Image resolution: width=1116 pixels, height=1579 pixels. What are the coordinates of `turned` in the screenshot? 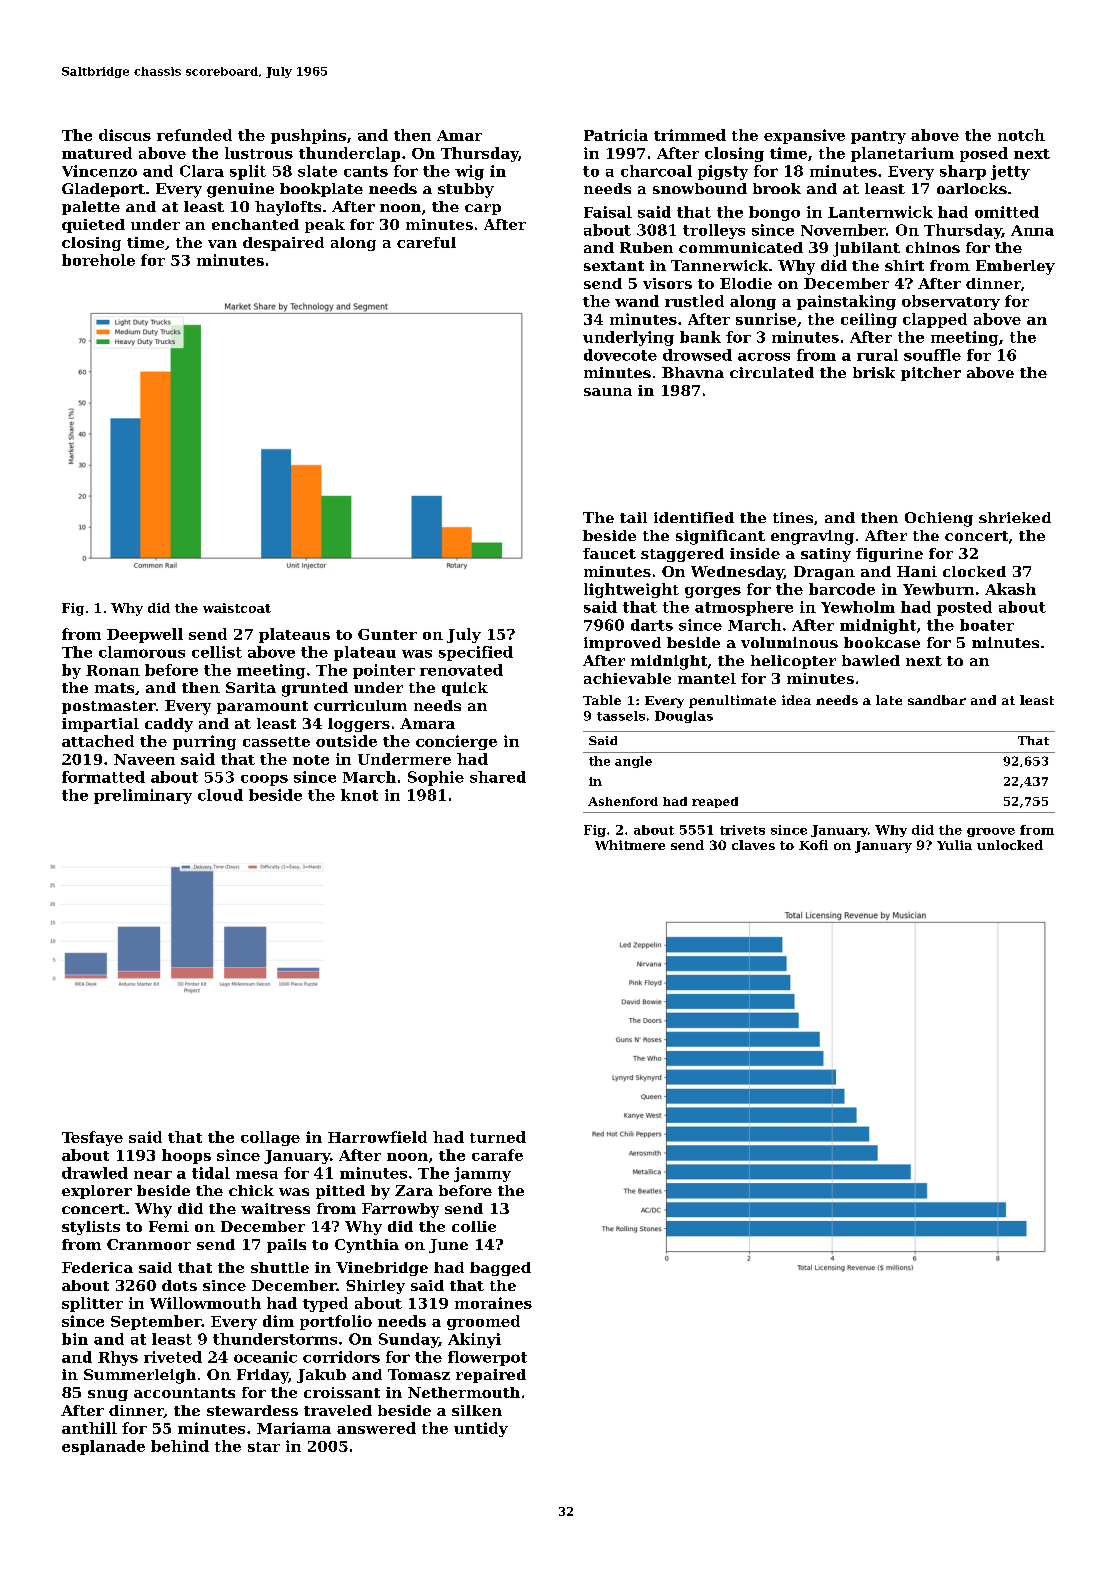 It's located at (498, 1137).
